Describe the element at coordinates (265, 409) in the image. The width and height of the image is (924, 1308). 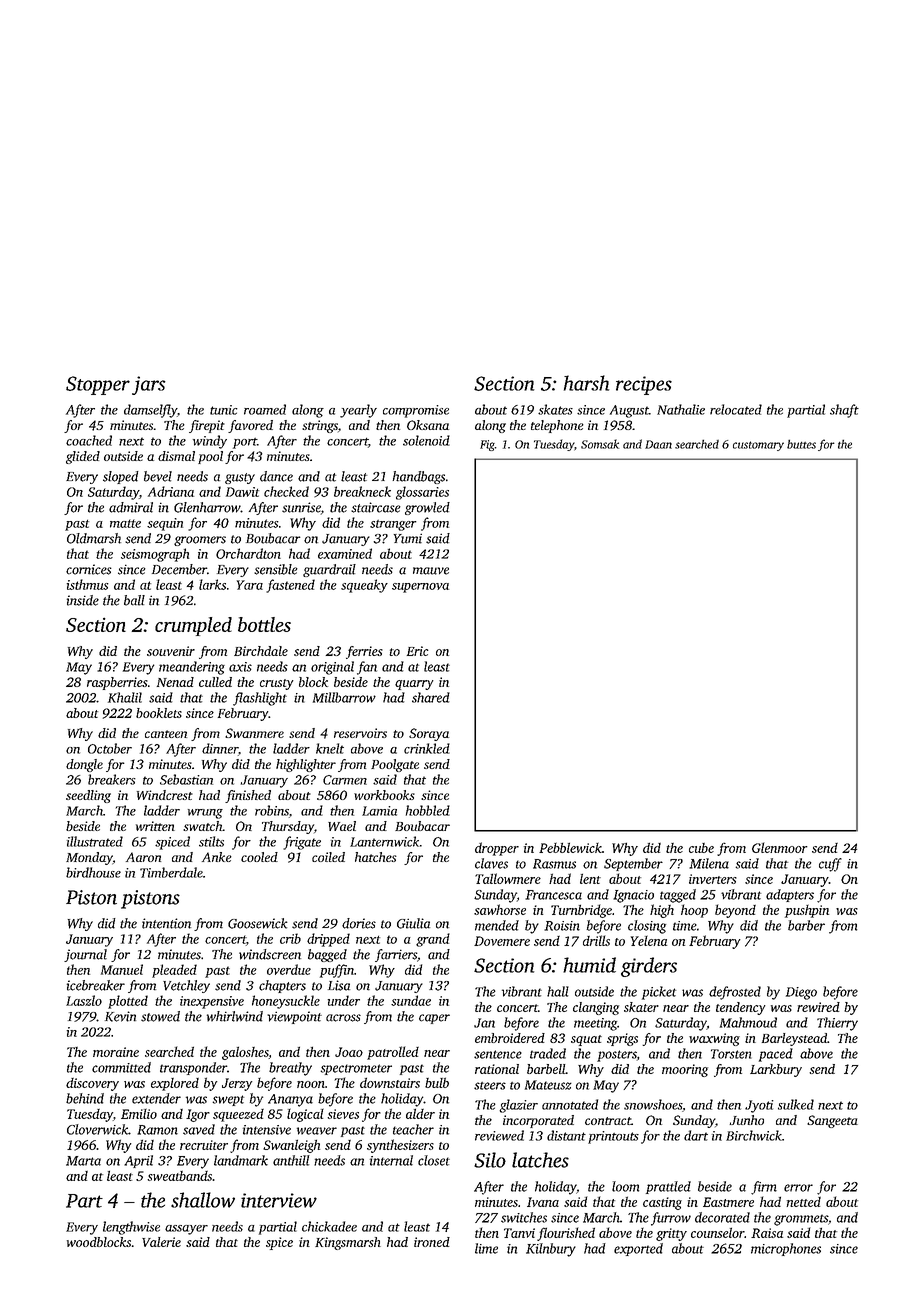
I see `roamed` at that location.
